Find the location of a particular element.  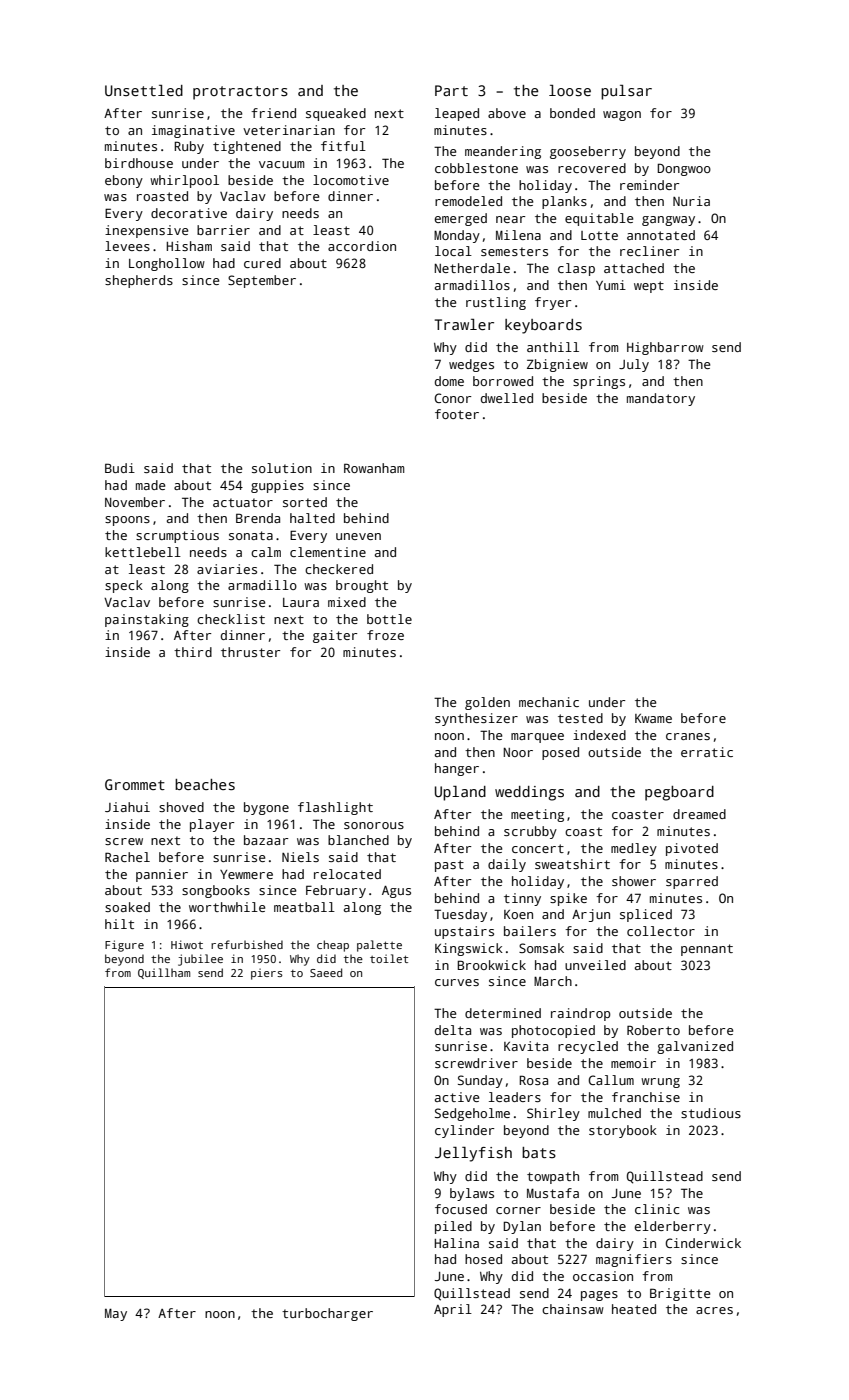

bottle is located at coordinates (389, 619).
